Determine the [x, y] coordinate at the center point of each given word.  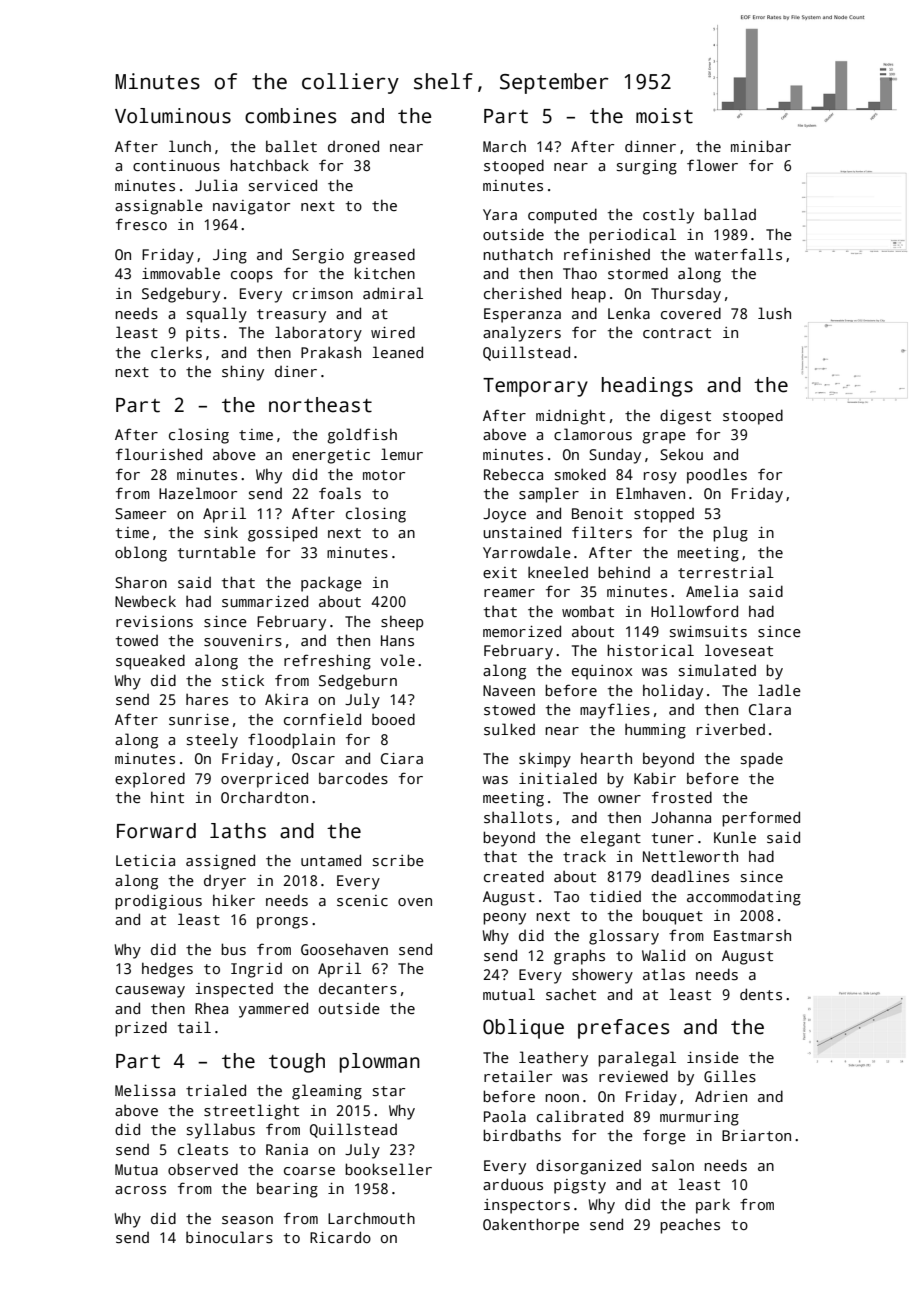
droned [353, 146]
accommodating [744, 898]
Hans [397, 640]
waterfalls [738, 254]
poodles [717, 476]
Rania [287, 1149]
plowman [380, 1063]
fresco [141, 224]
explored [150, 780]
